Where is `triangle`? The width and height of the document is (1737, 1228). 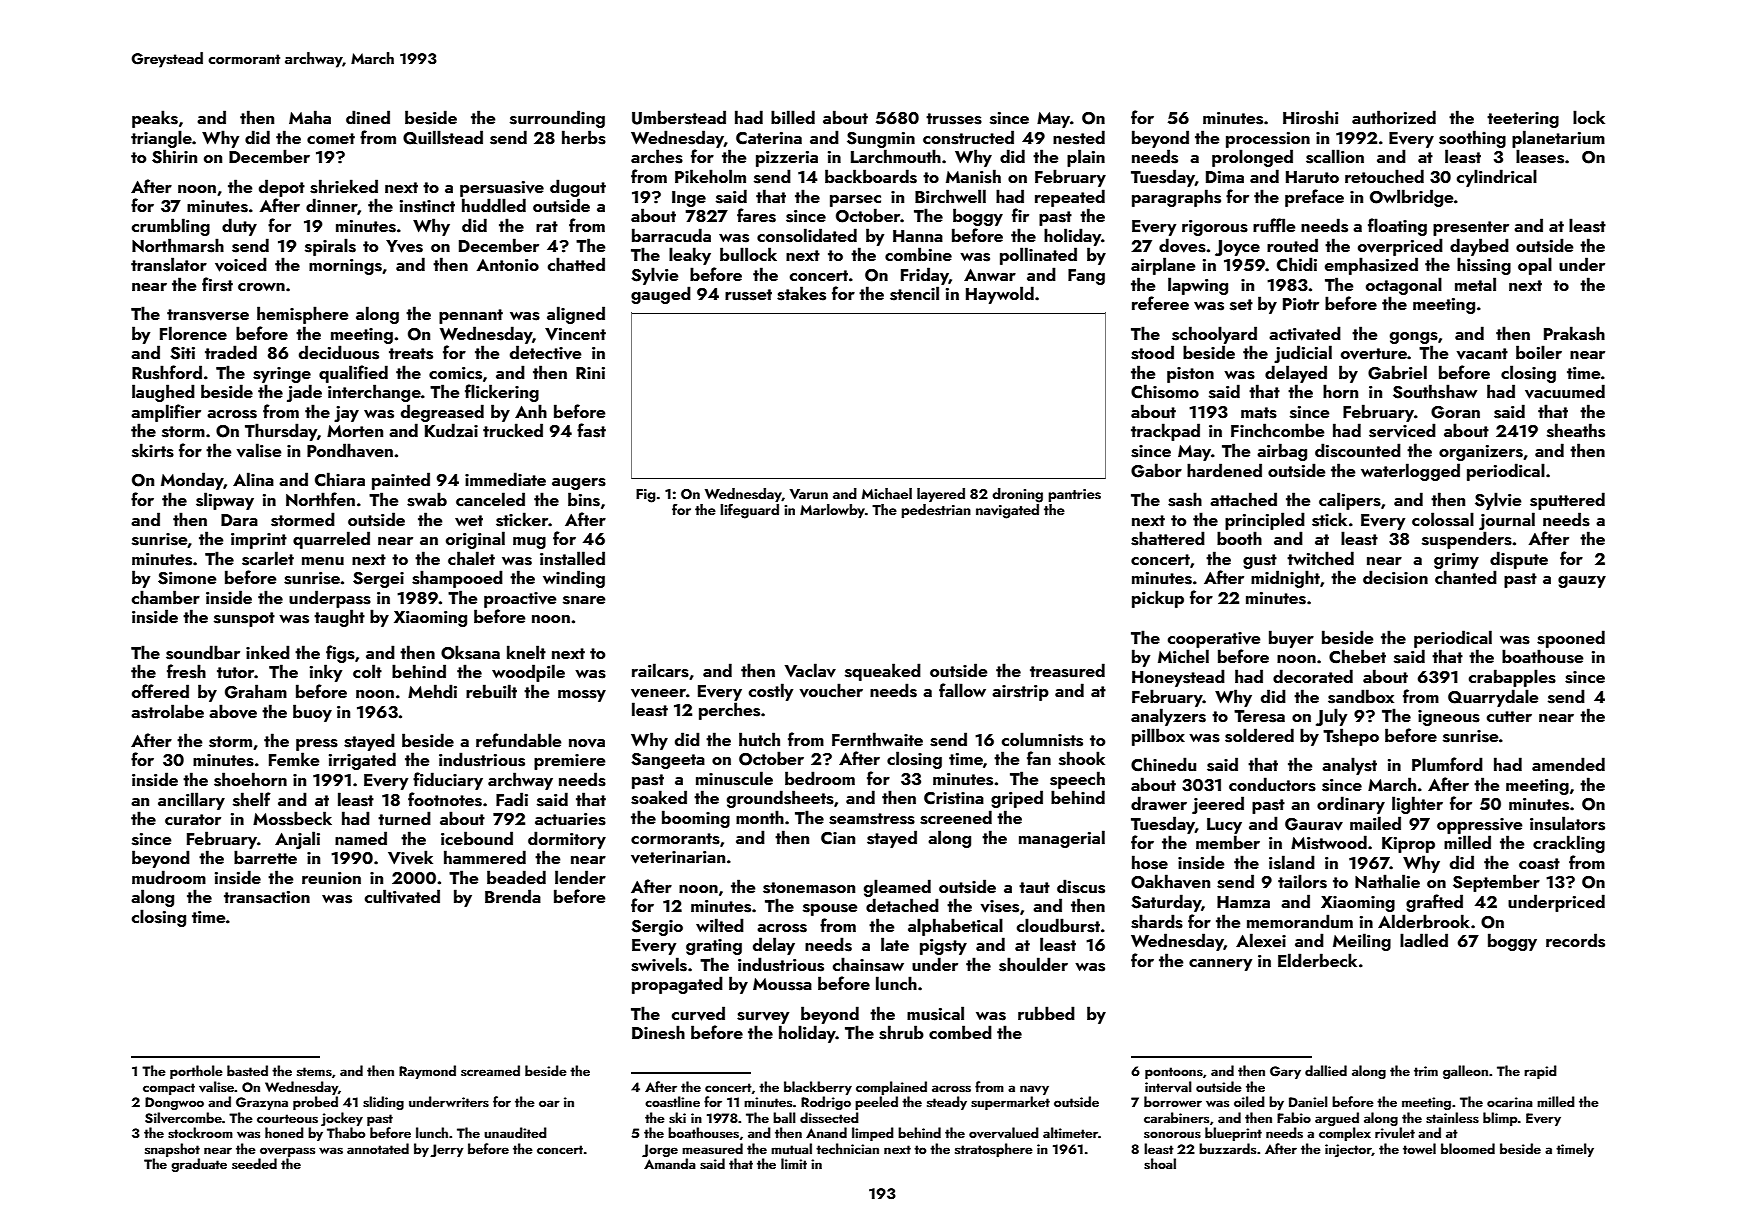 triangle is located at coordinates (161, 139).
